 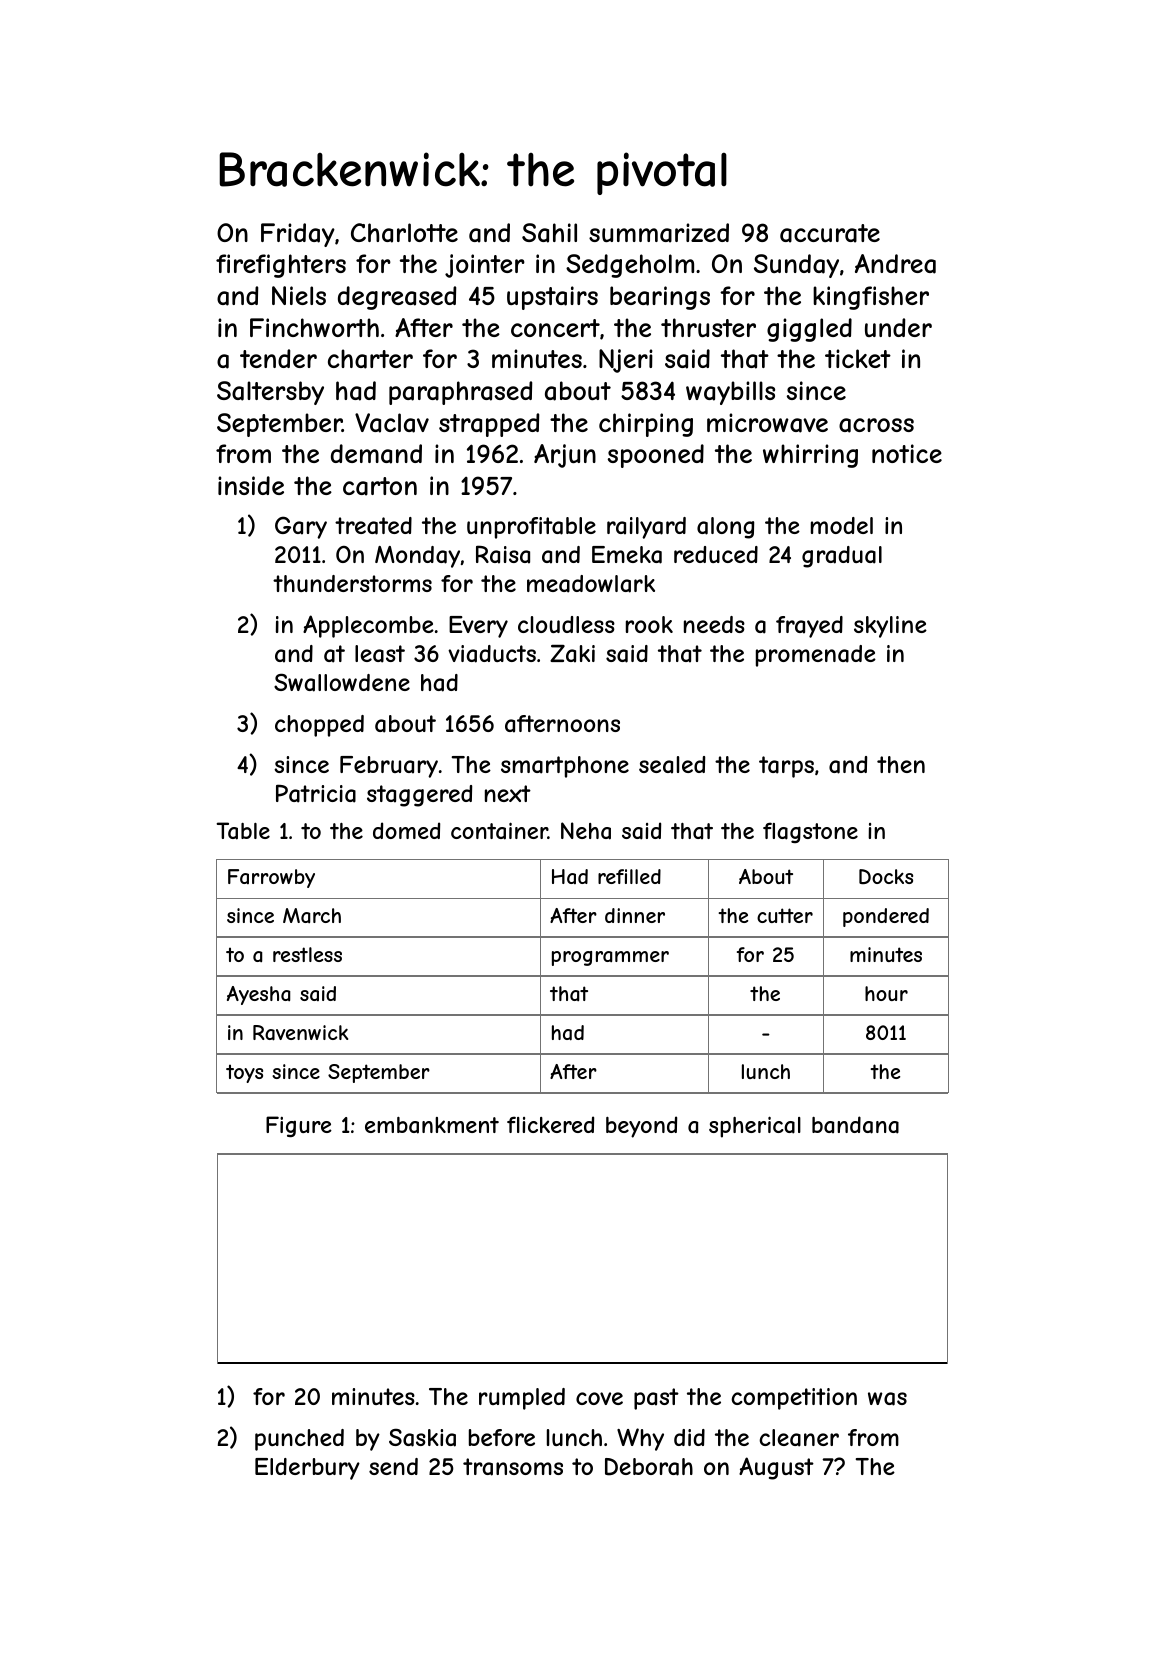 I want to click on Swallowdene, so click(x=342, y=682).
